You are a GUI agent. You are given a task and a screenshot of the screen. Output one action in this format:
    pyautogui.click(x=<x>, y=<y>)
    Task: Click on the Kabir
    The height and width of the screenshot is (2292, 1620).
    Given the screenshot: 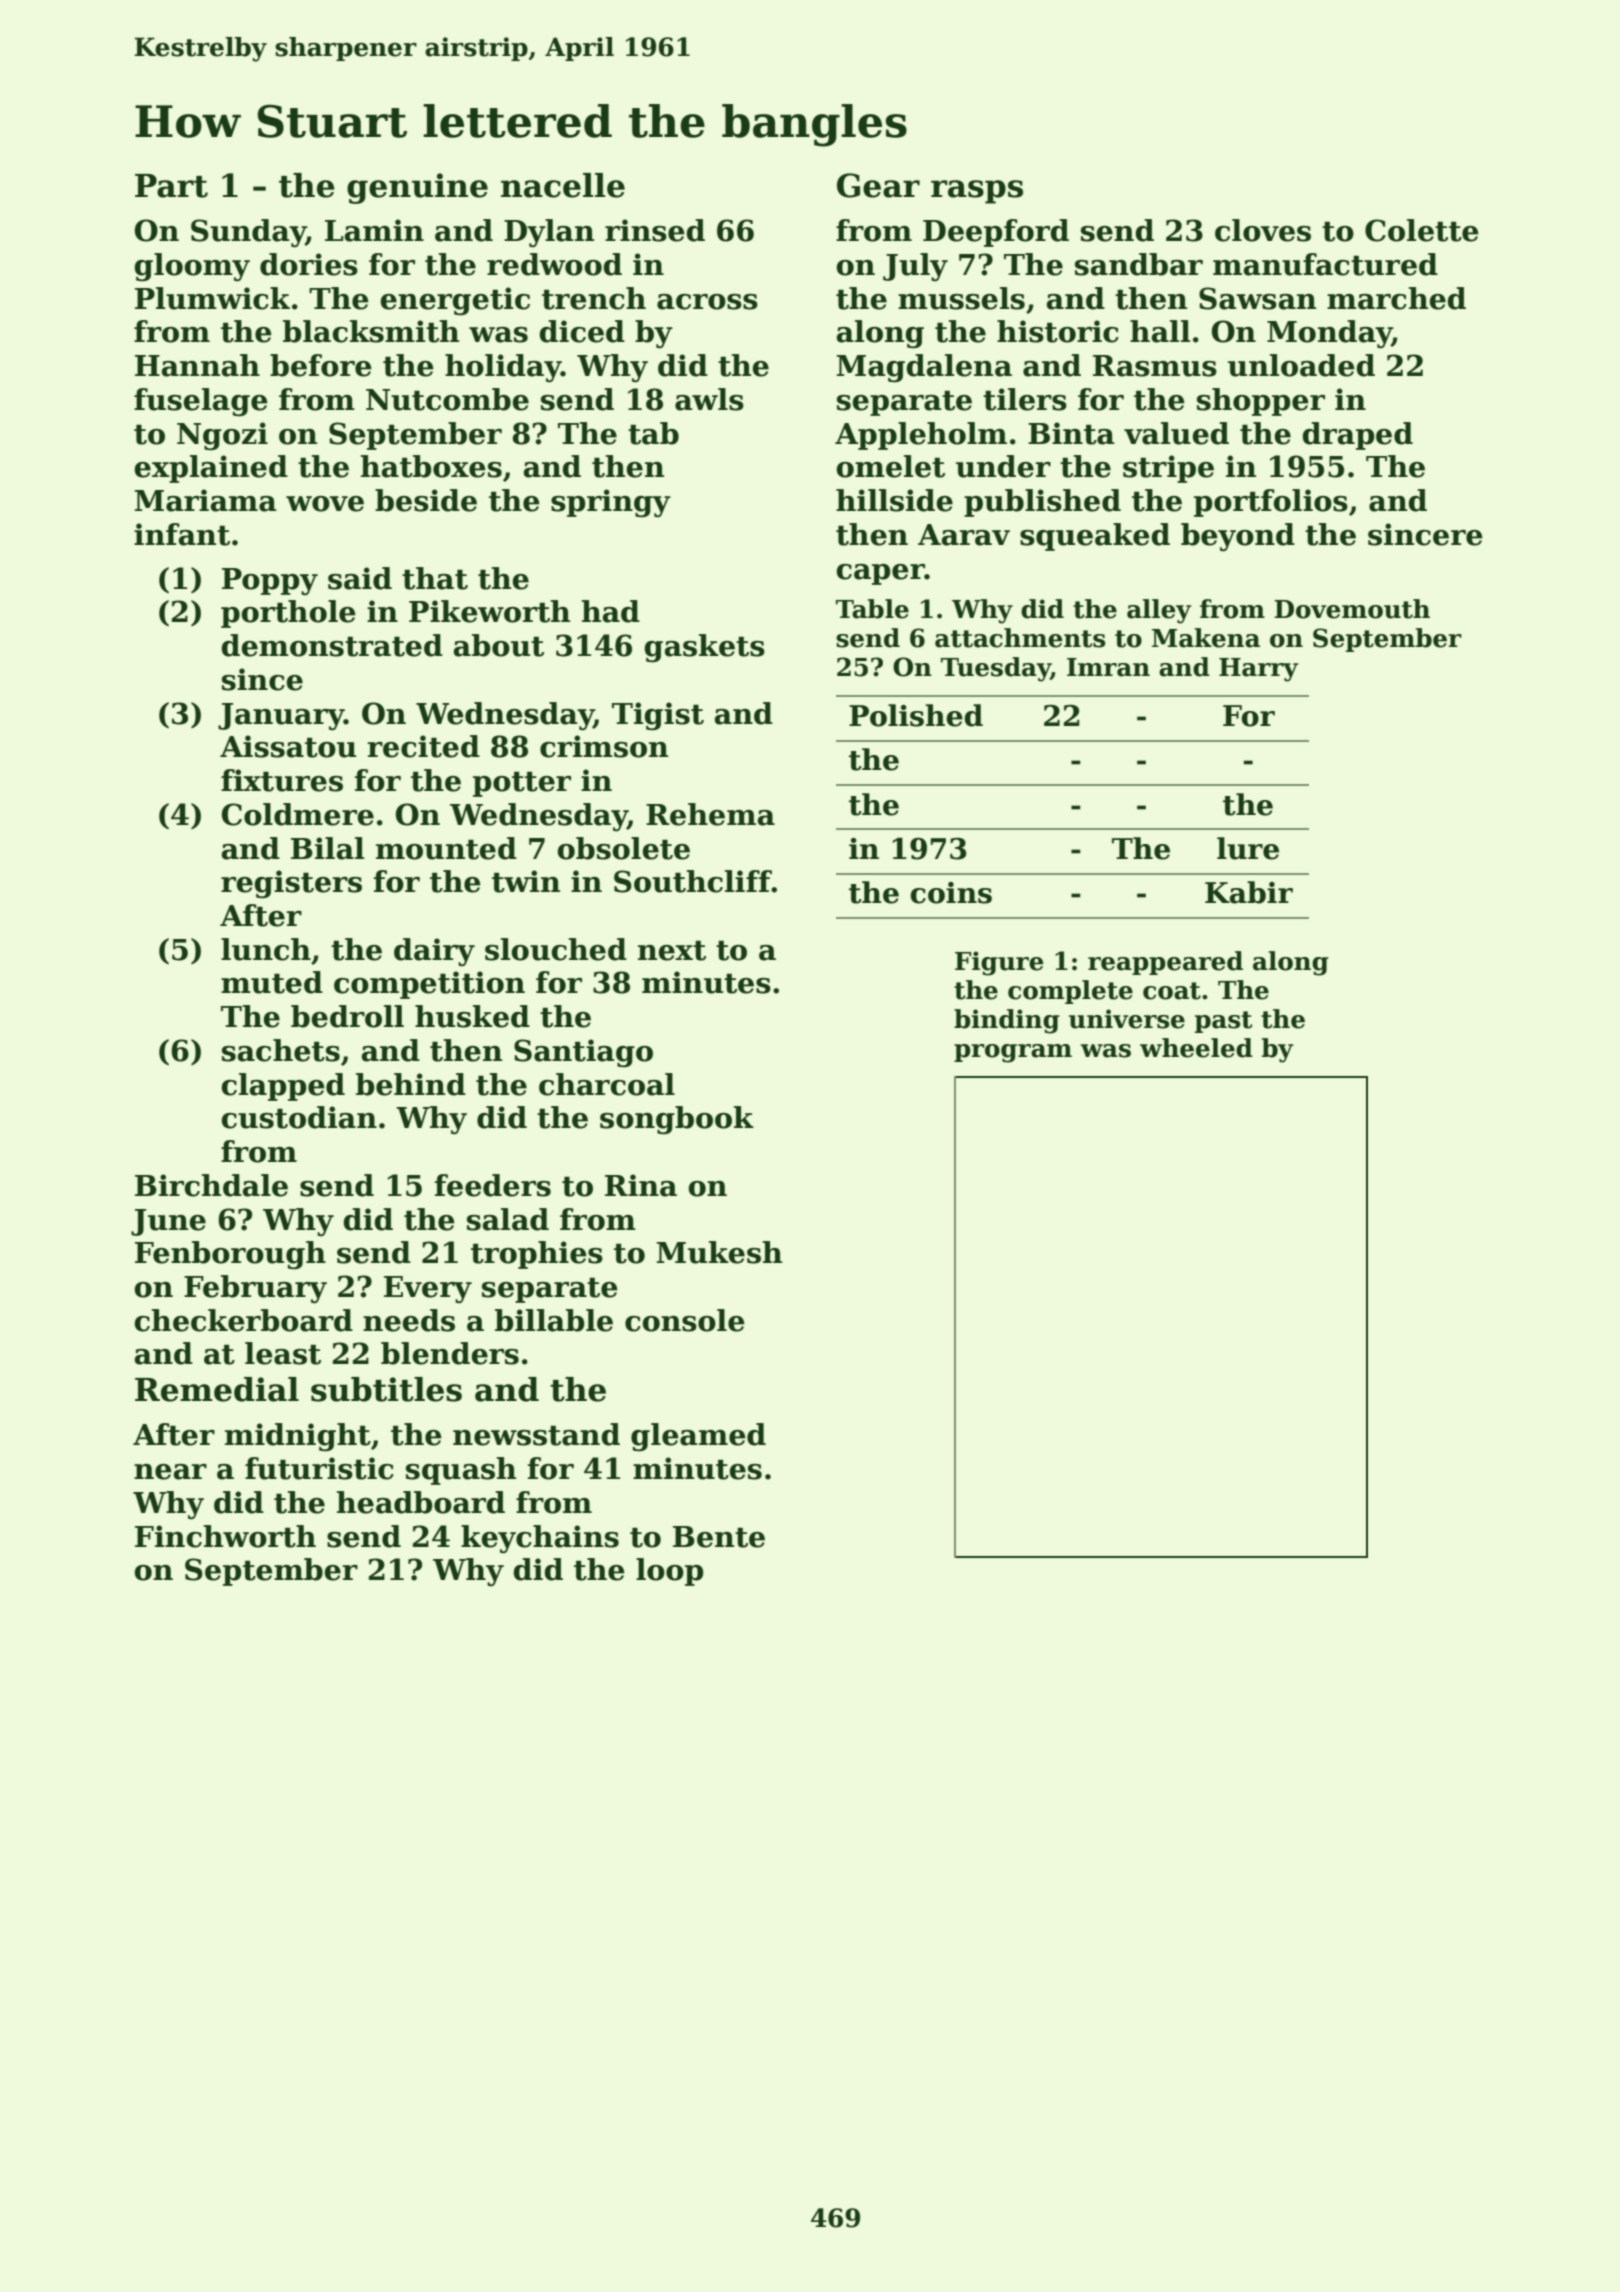 What is the action you would take?
    pyautogui.click(x=1249, y=892)
